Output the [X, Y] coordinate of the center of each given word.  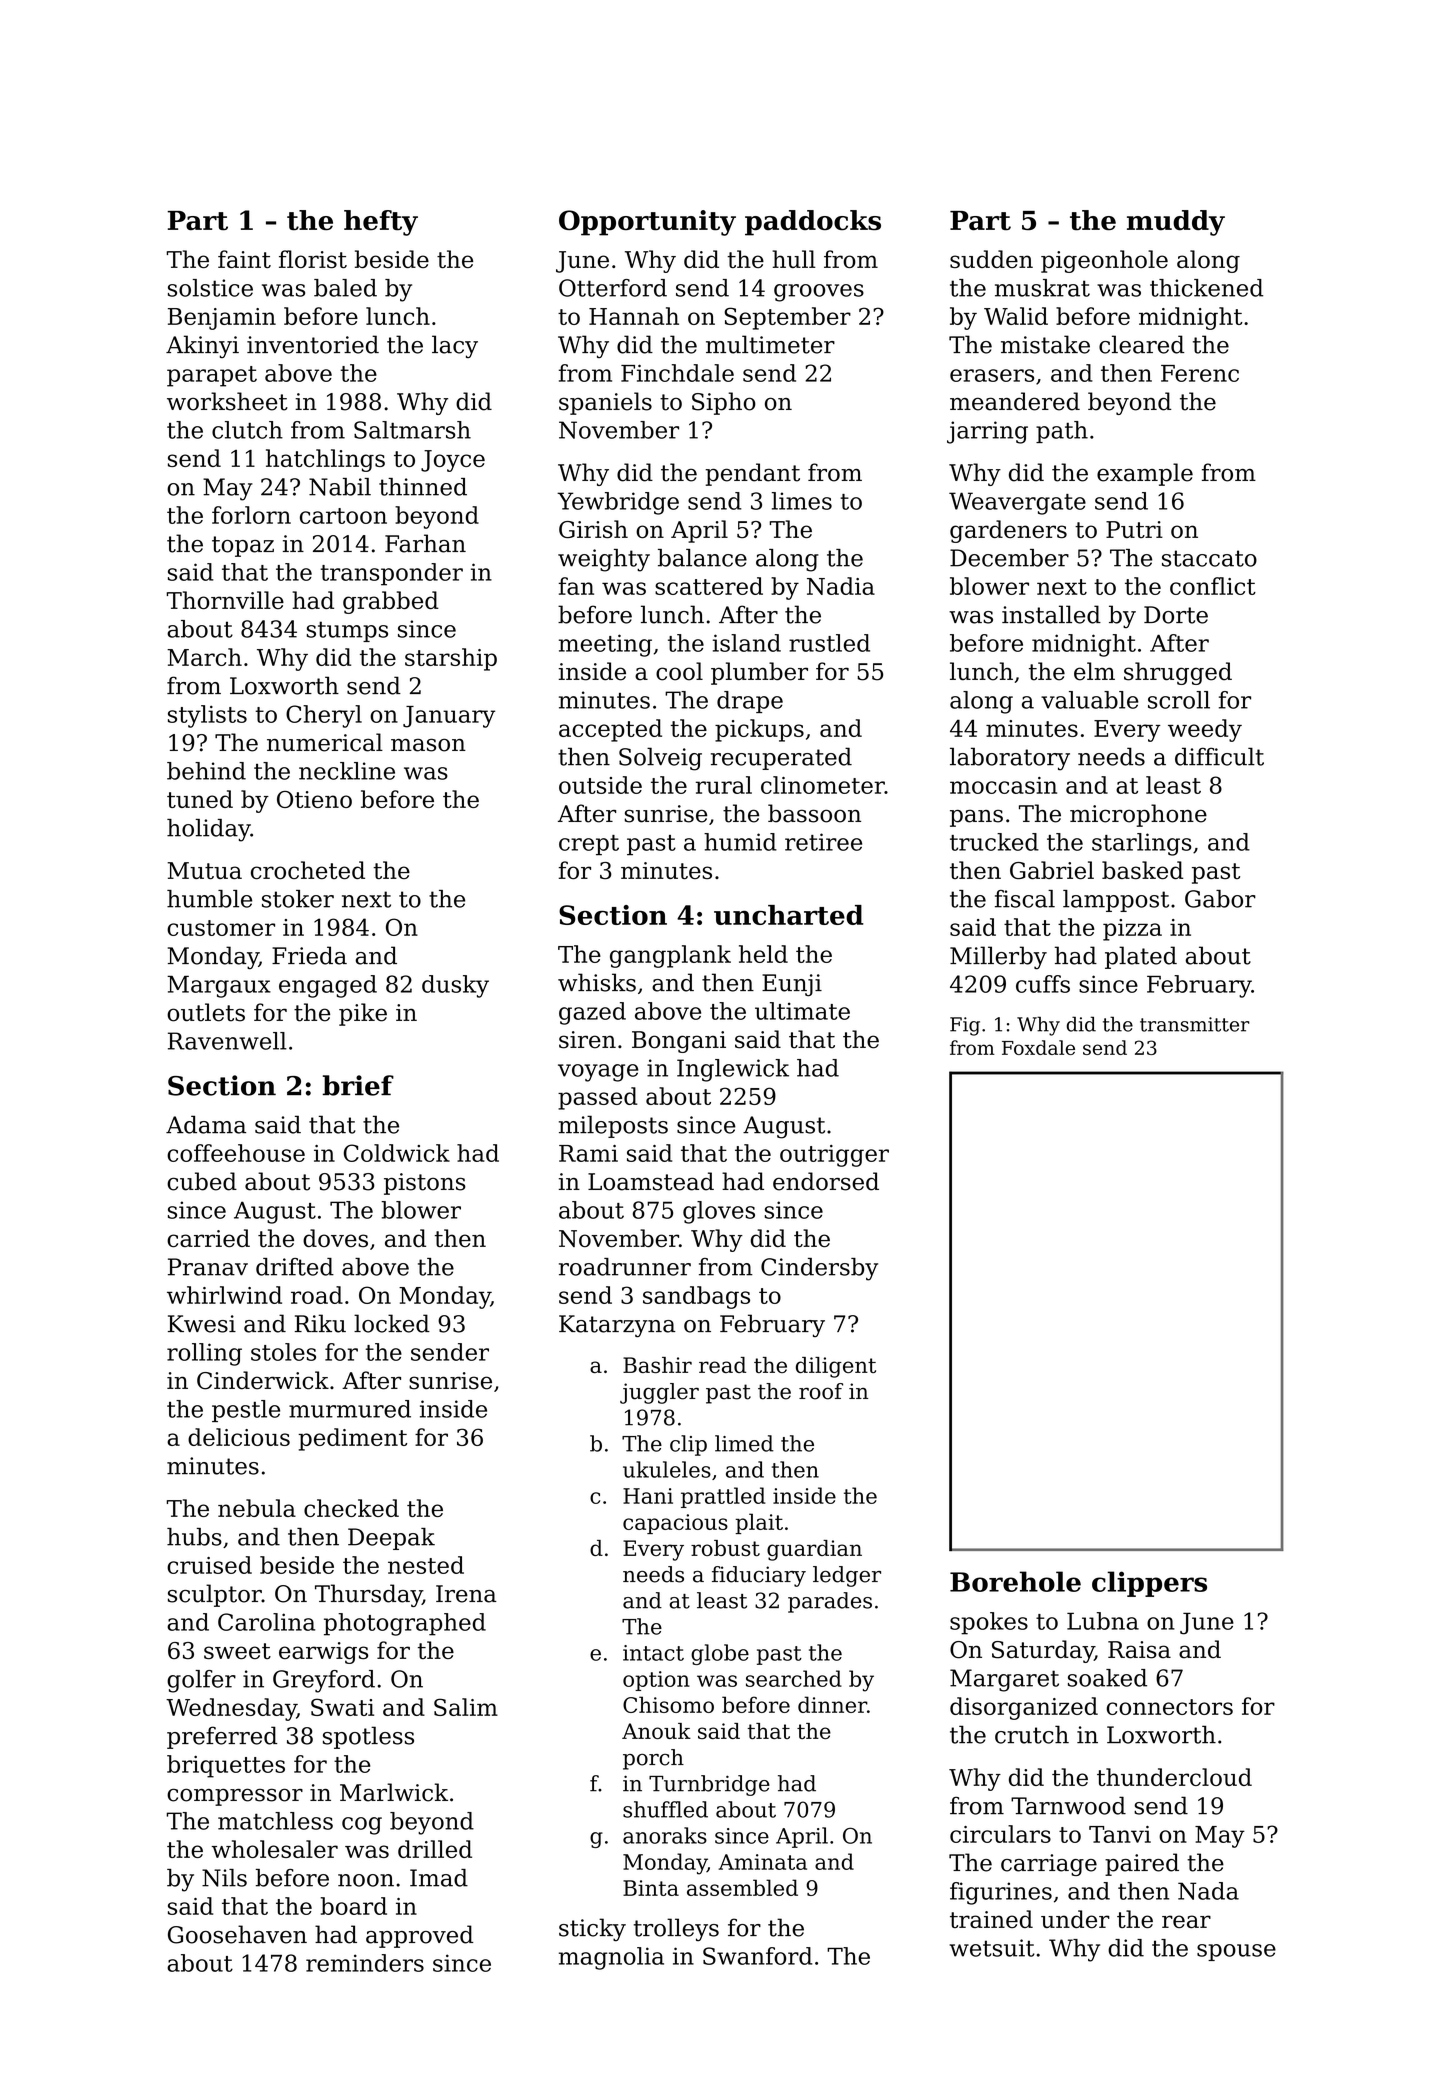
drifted [295, 1267]
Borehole [1015, 1581]
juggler [659, 1393]
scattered [709, 586]
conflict [1213, 586]
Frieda [309, 955]
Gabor [1220, 899]
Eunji [792, 985]
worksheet [227, 401]
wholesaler [275, 1849]
